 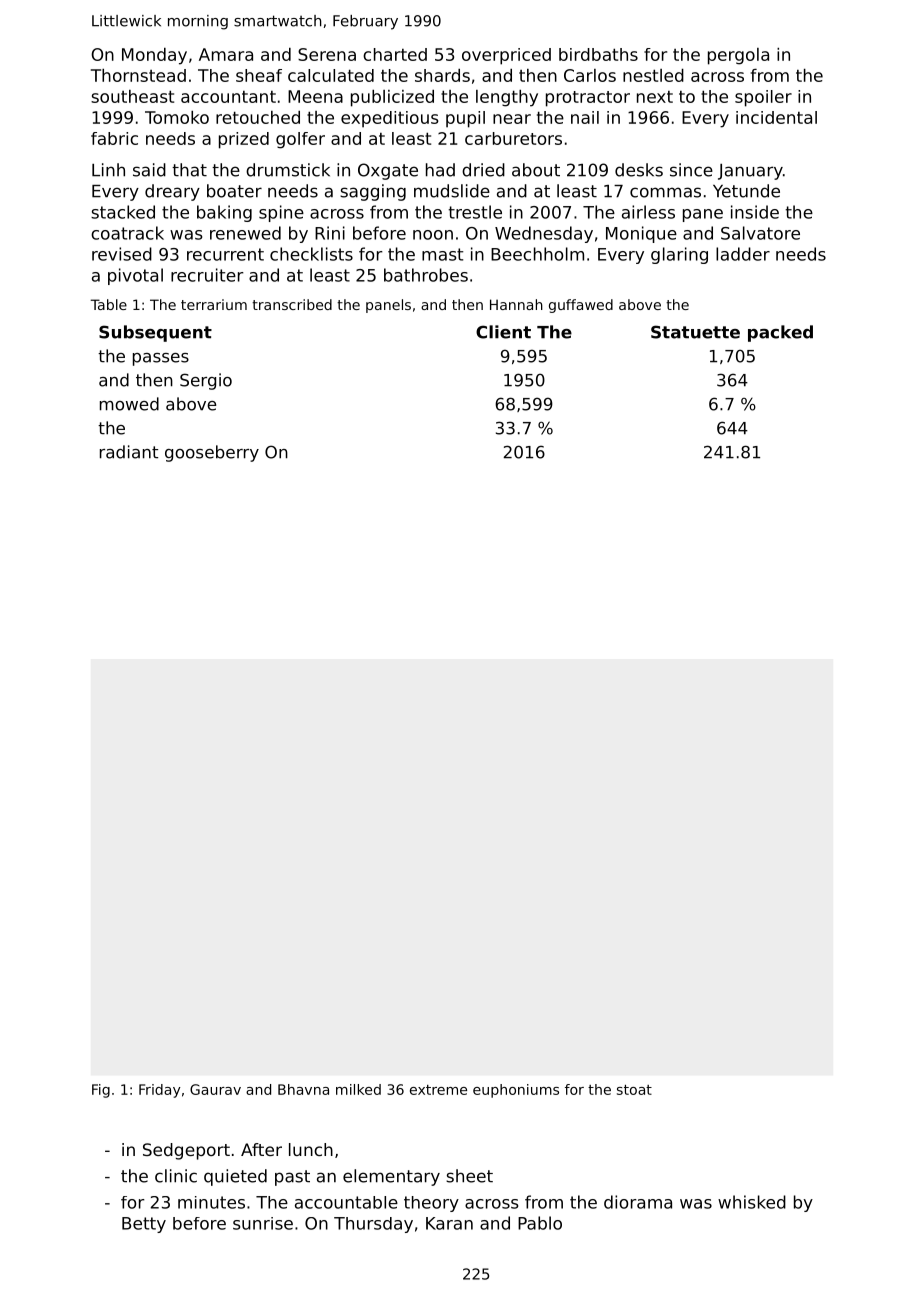 I want to click on Amara, so click(x=226, y=54).
